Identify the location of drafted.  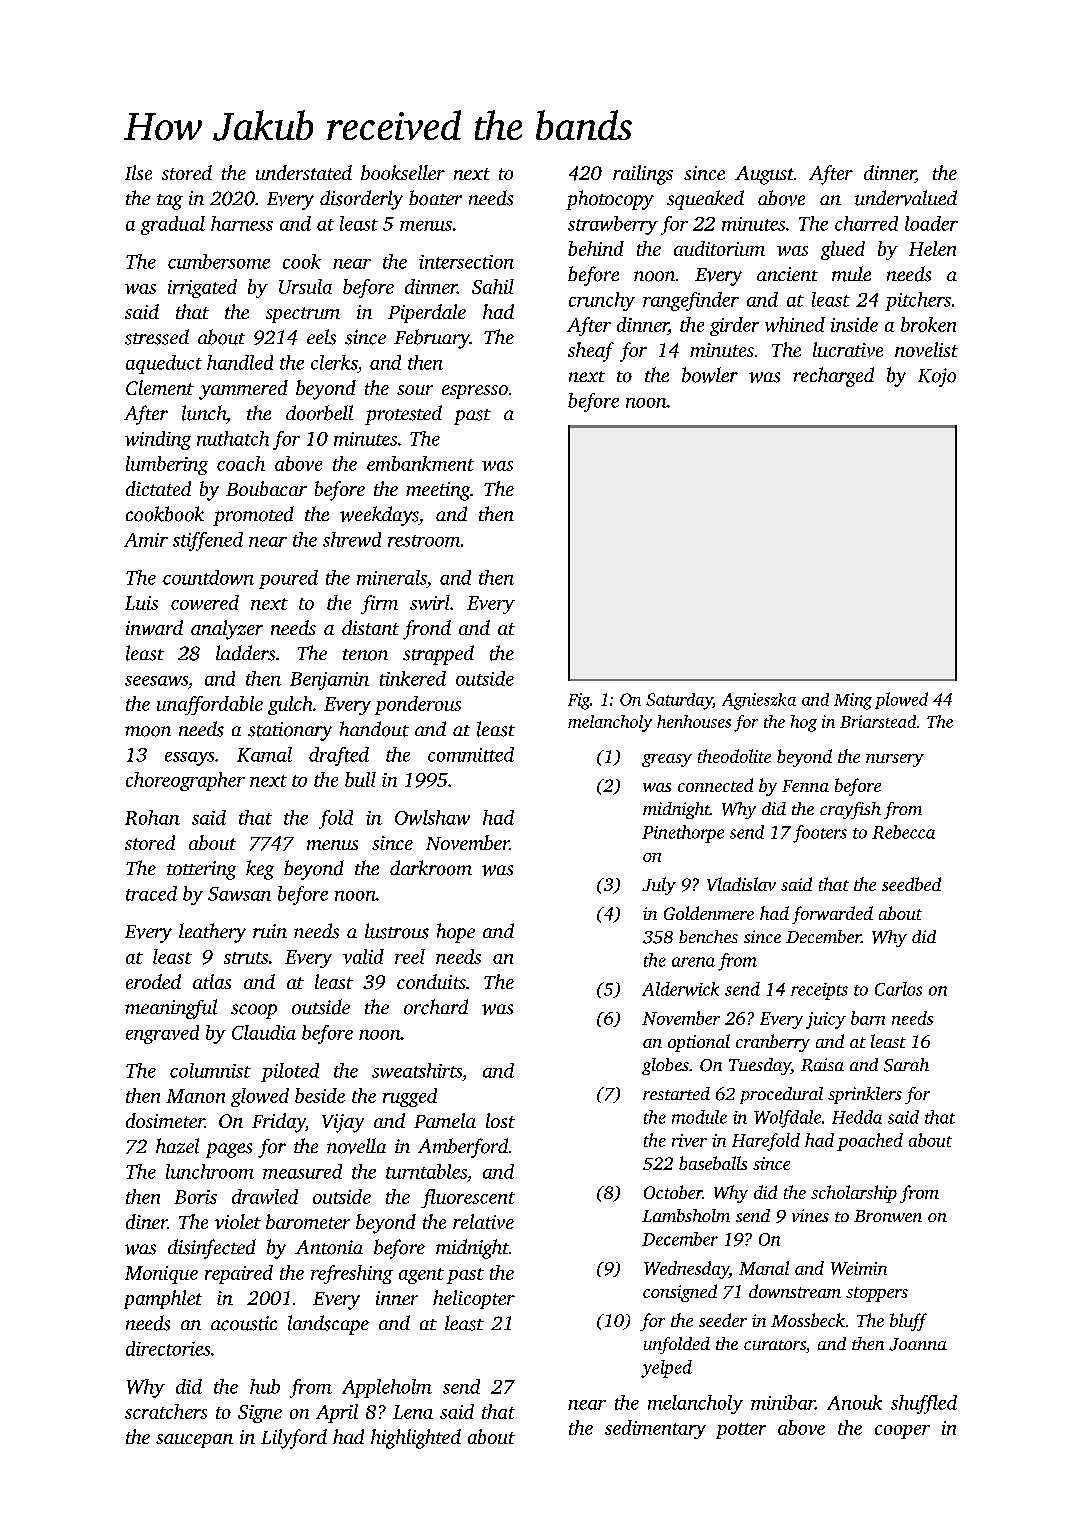
(339, 756).
